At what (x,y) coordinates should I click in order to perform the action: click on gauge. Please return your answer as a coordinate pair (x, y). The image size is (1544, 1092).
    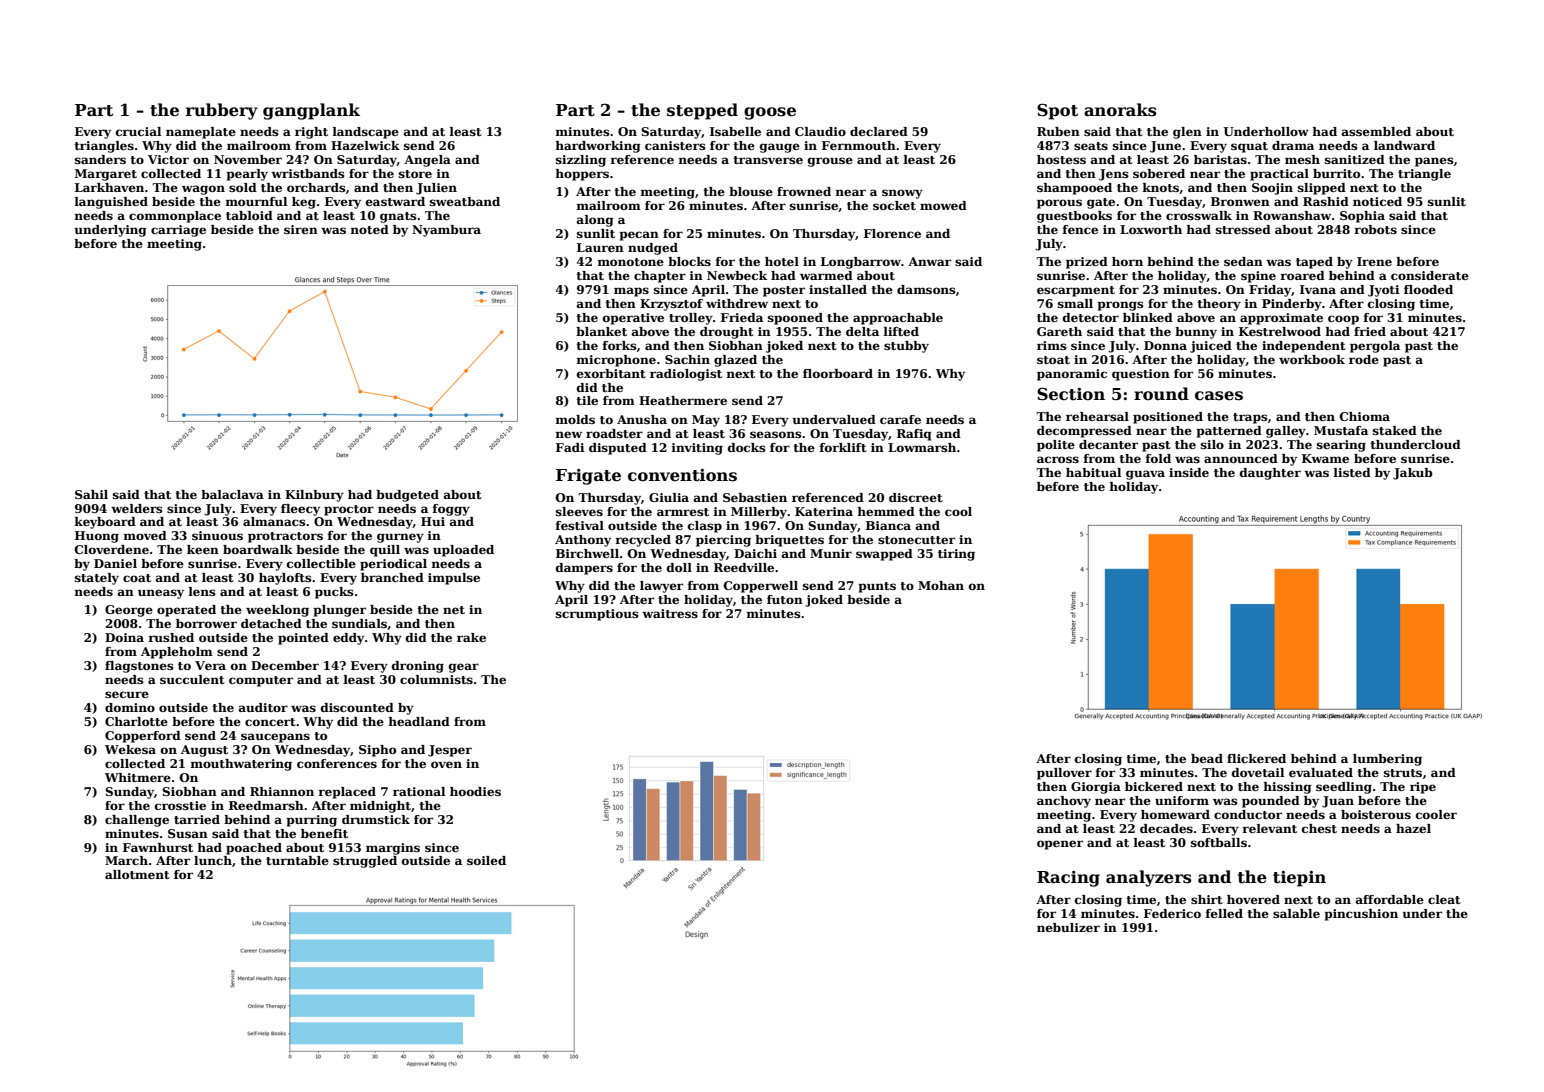
    Looking at the image, I should click on (779, 148).
